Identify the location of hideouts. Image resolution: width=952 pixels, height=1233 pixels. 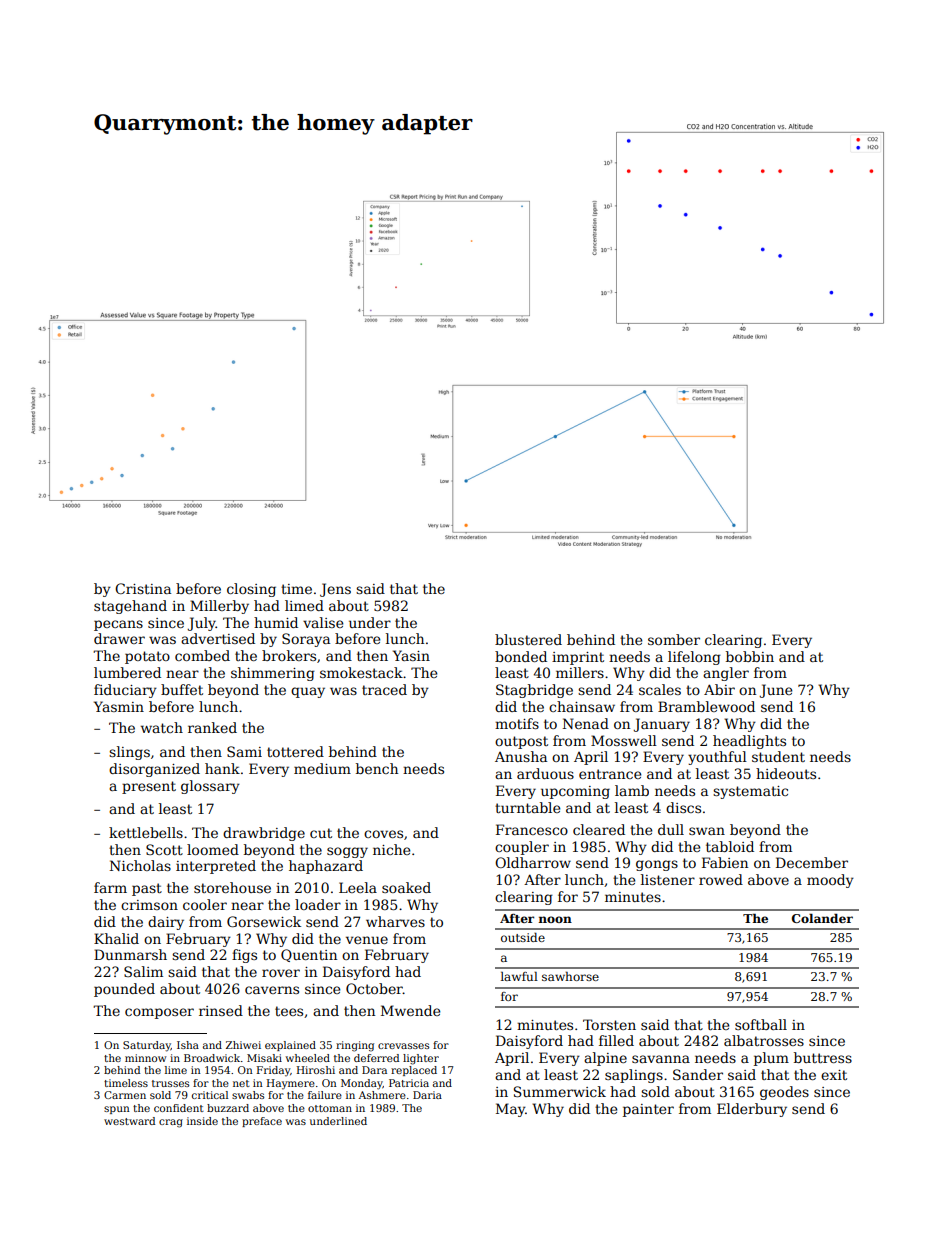
(786, 773).
